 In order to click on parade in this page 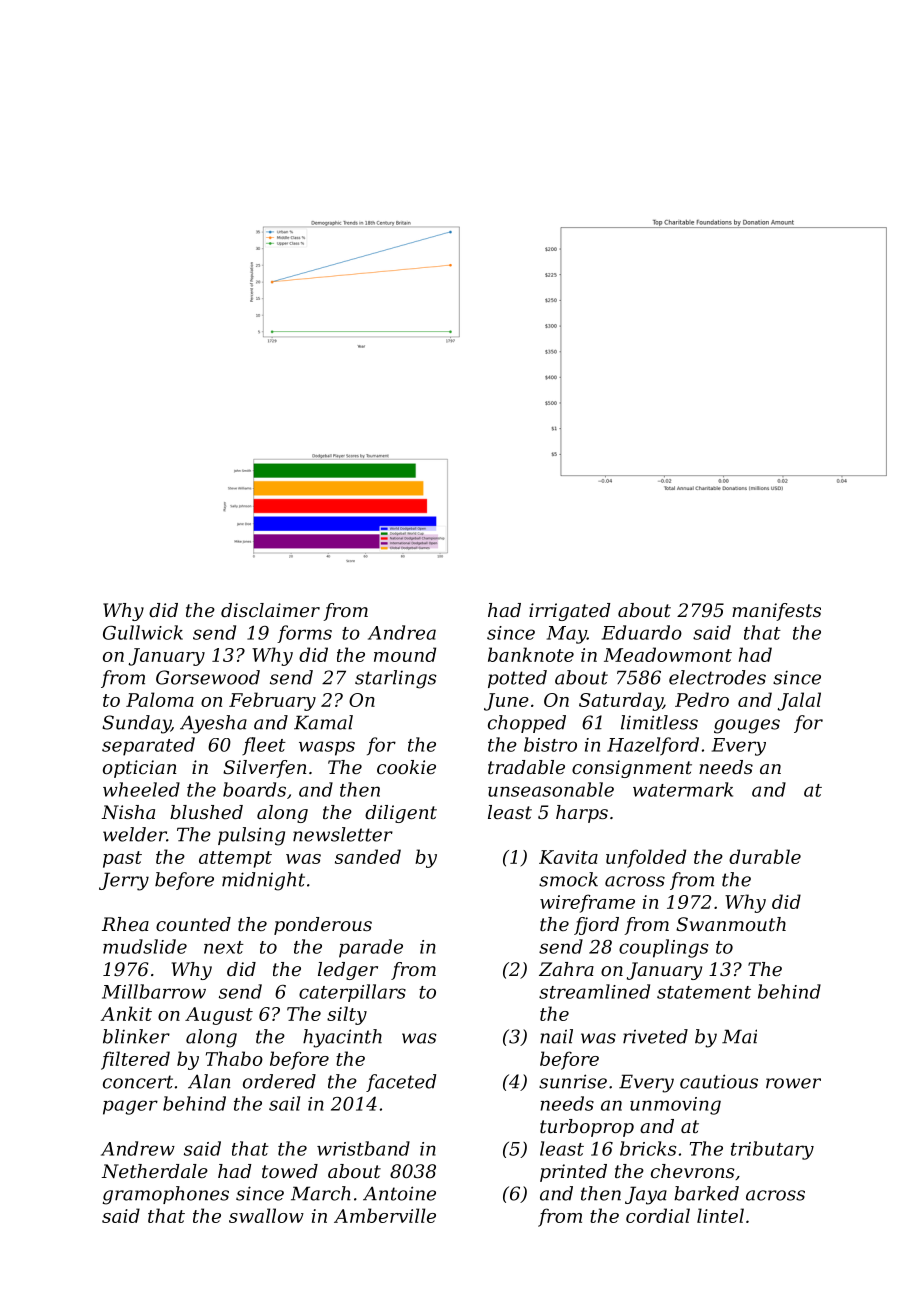, I will do `click(371, 948)`.
